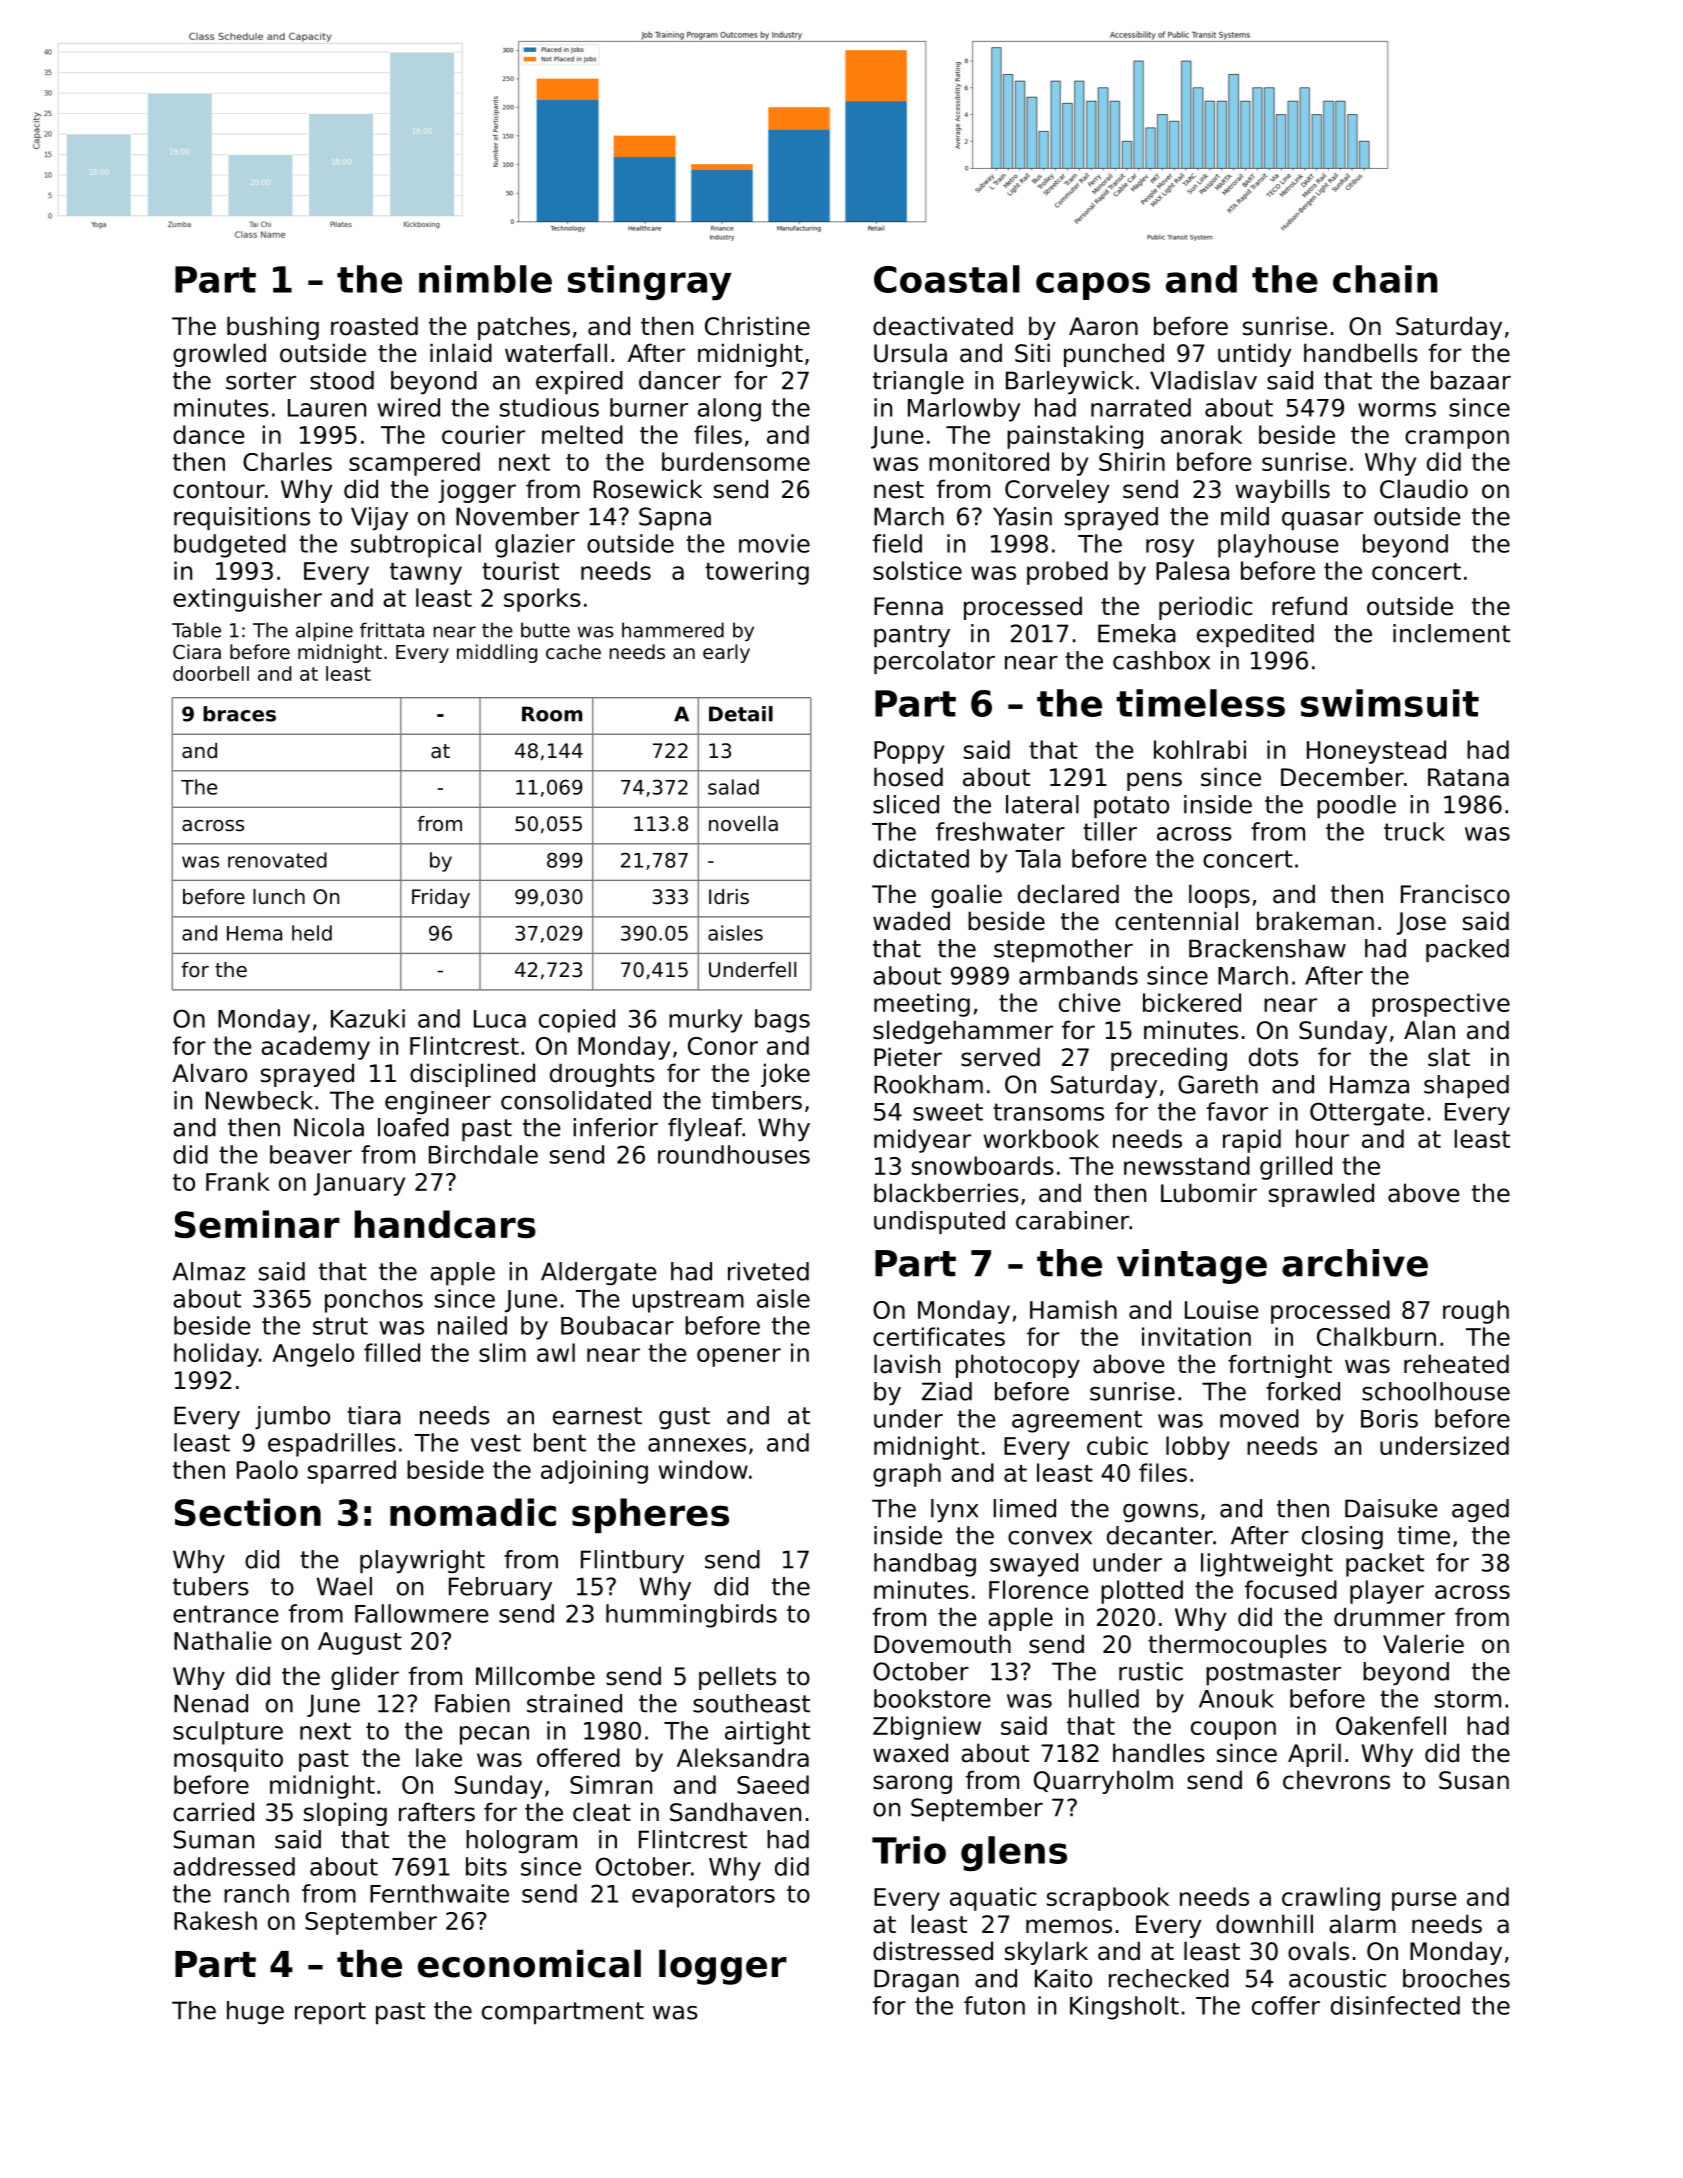 The height and width of the screenshot is (2178, 1683). I want to click on growled, so click(219, 355).
